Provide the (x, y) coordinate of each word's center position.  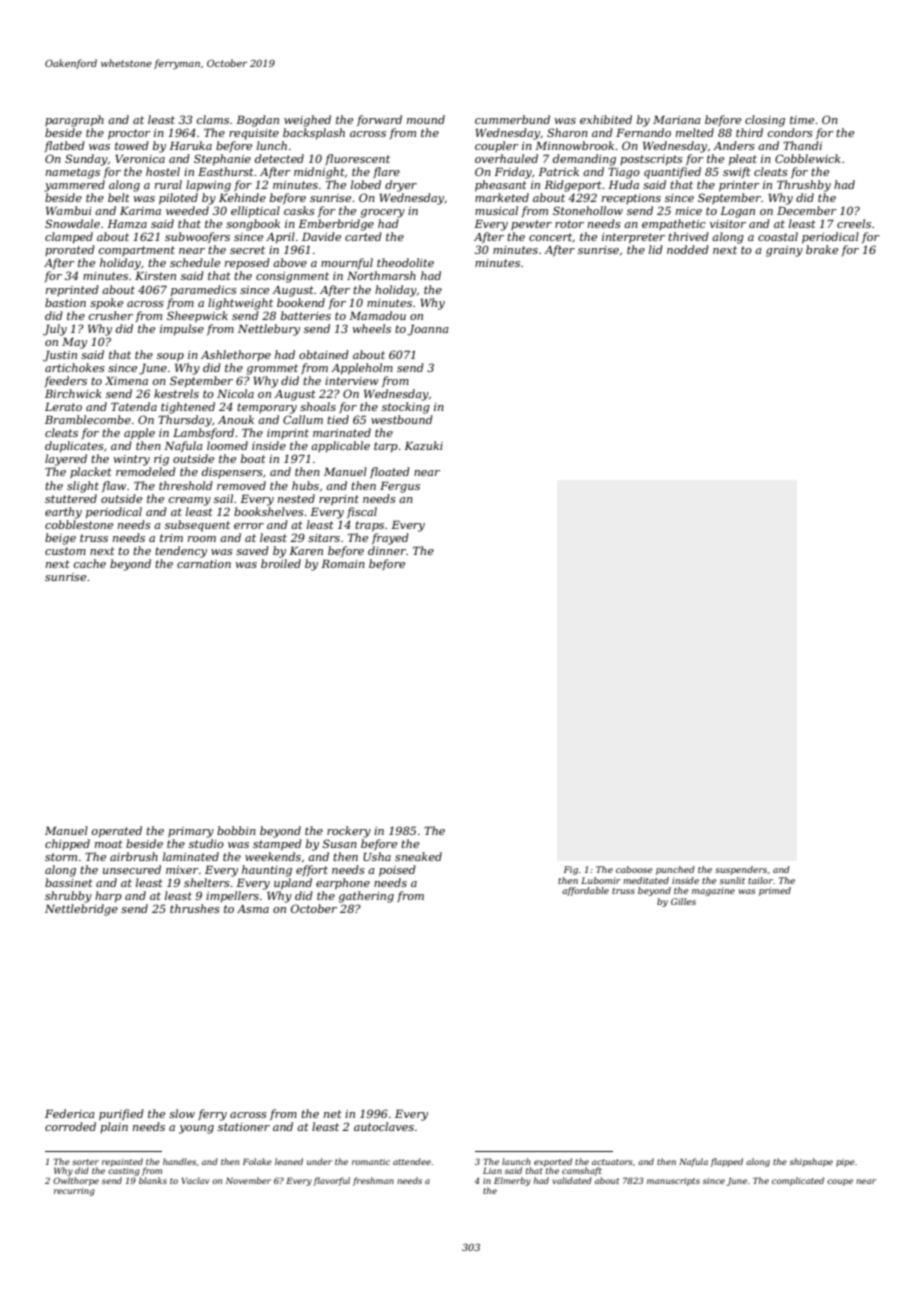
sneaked (418, 856)
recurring (74, 1192)
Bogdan (257, 121)
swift (737, 172)
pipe (845, 1163)
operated (117, 832)
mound (426, 119)
